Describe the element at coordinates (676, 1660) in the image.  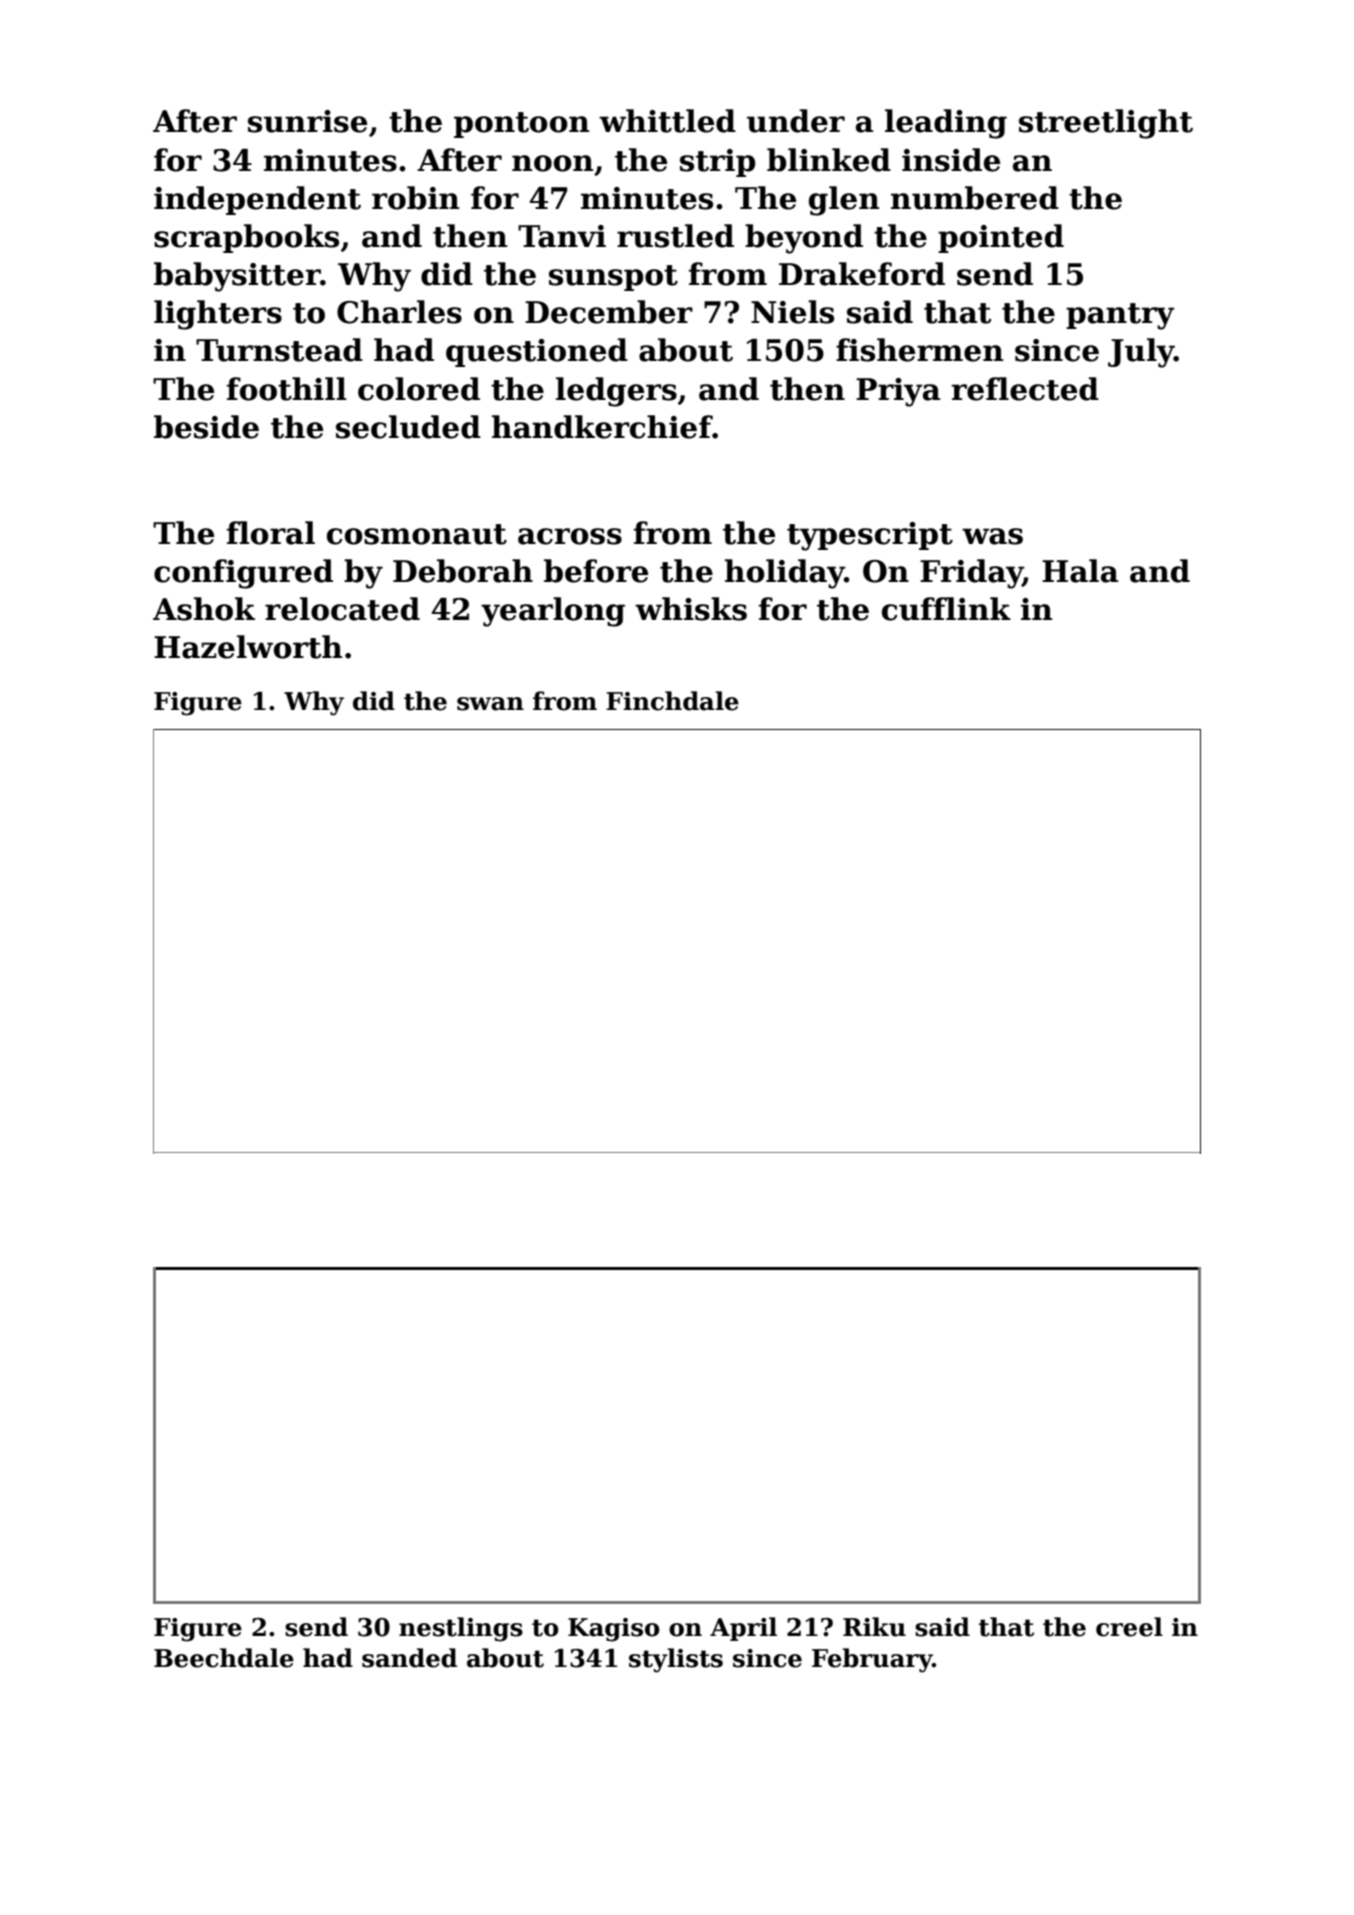
I see `stylists` at that location.
